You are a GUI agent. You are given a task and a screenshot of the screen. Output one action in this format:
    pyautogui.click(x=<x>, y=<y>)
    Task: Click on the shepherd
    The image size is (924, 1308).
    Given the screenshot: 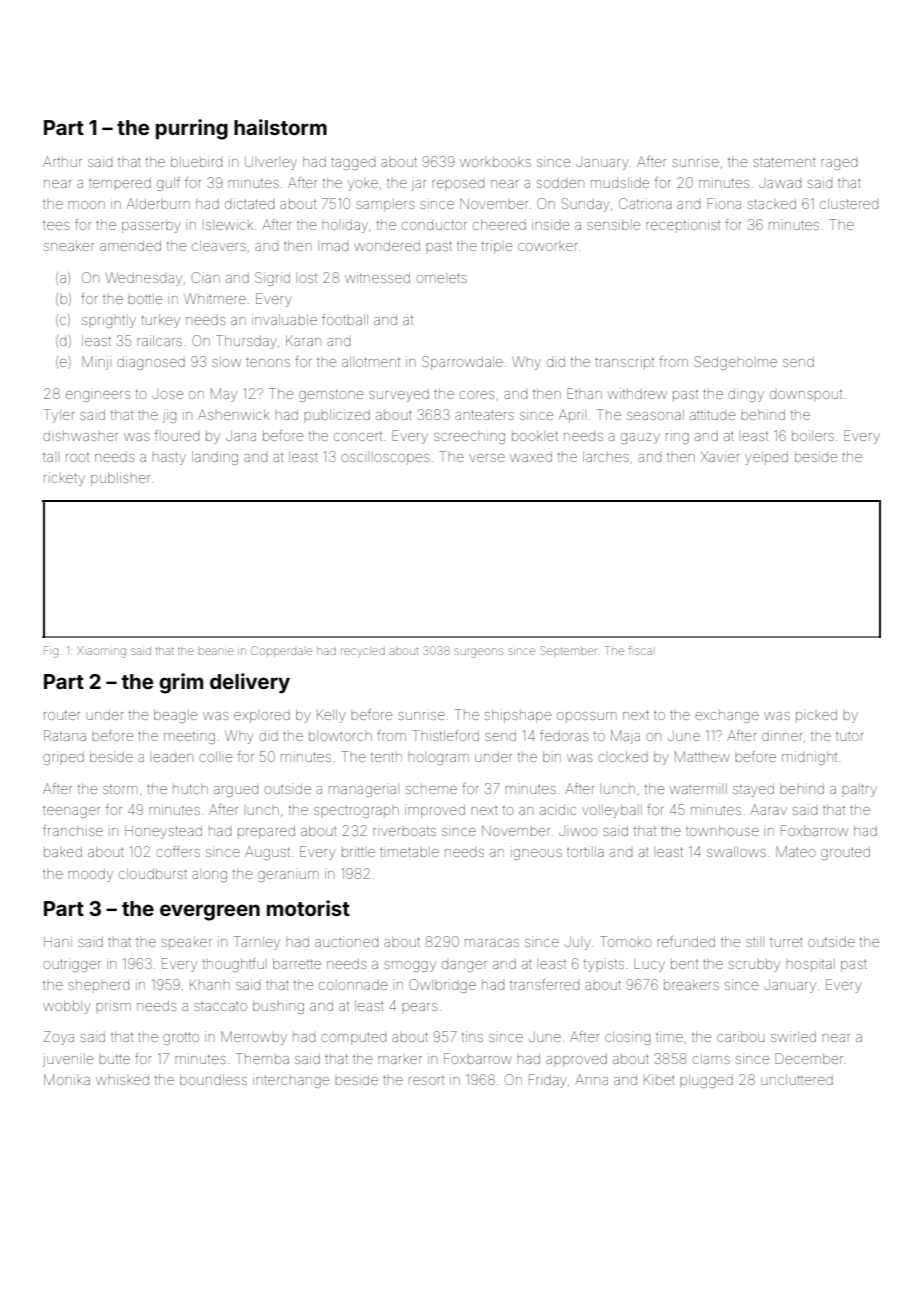 What is the action you would take?
    pyautogui.click(x=98, y=986)
